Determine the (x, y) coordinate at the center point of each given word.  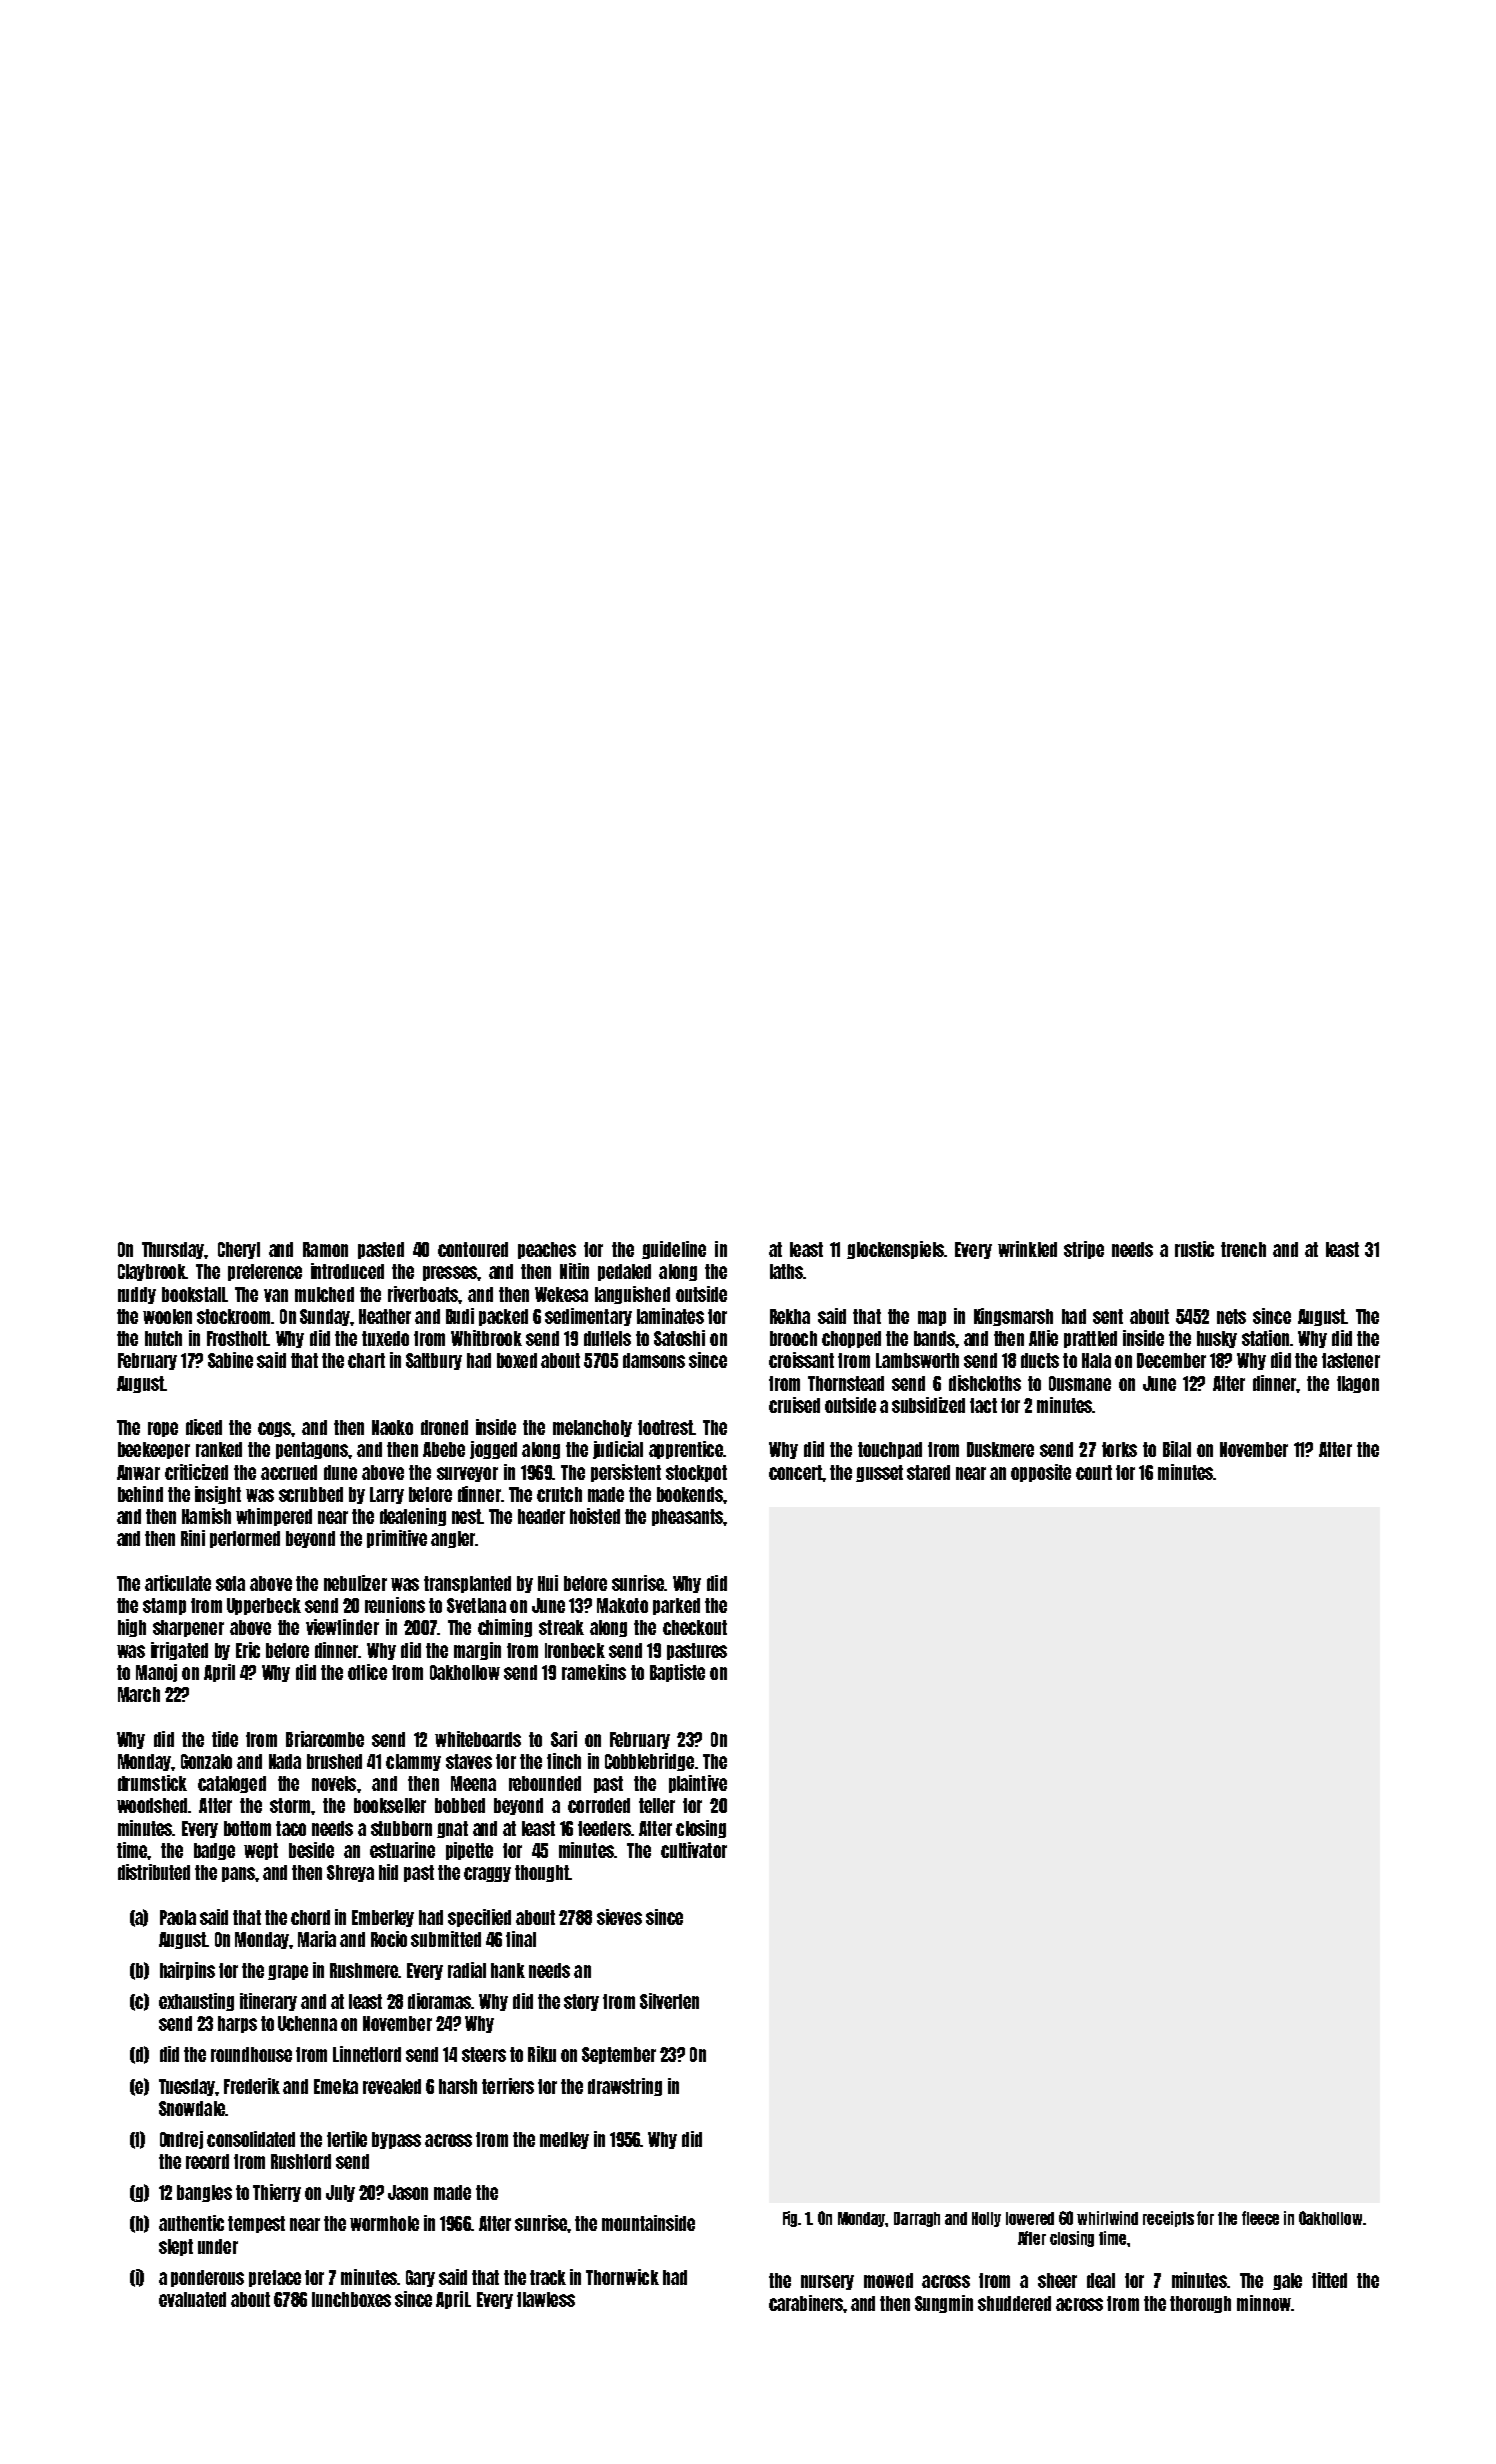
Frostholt (237, 1338)
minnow (1264, 2303)
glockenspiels (895, 1250)
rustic (1194, 1249)
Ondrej (181, 2140)
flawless (546, 2299)
